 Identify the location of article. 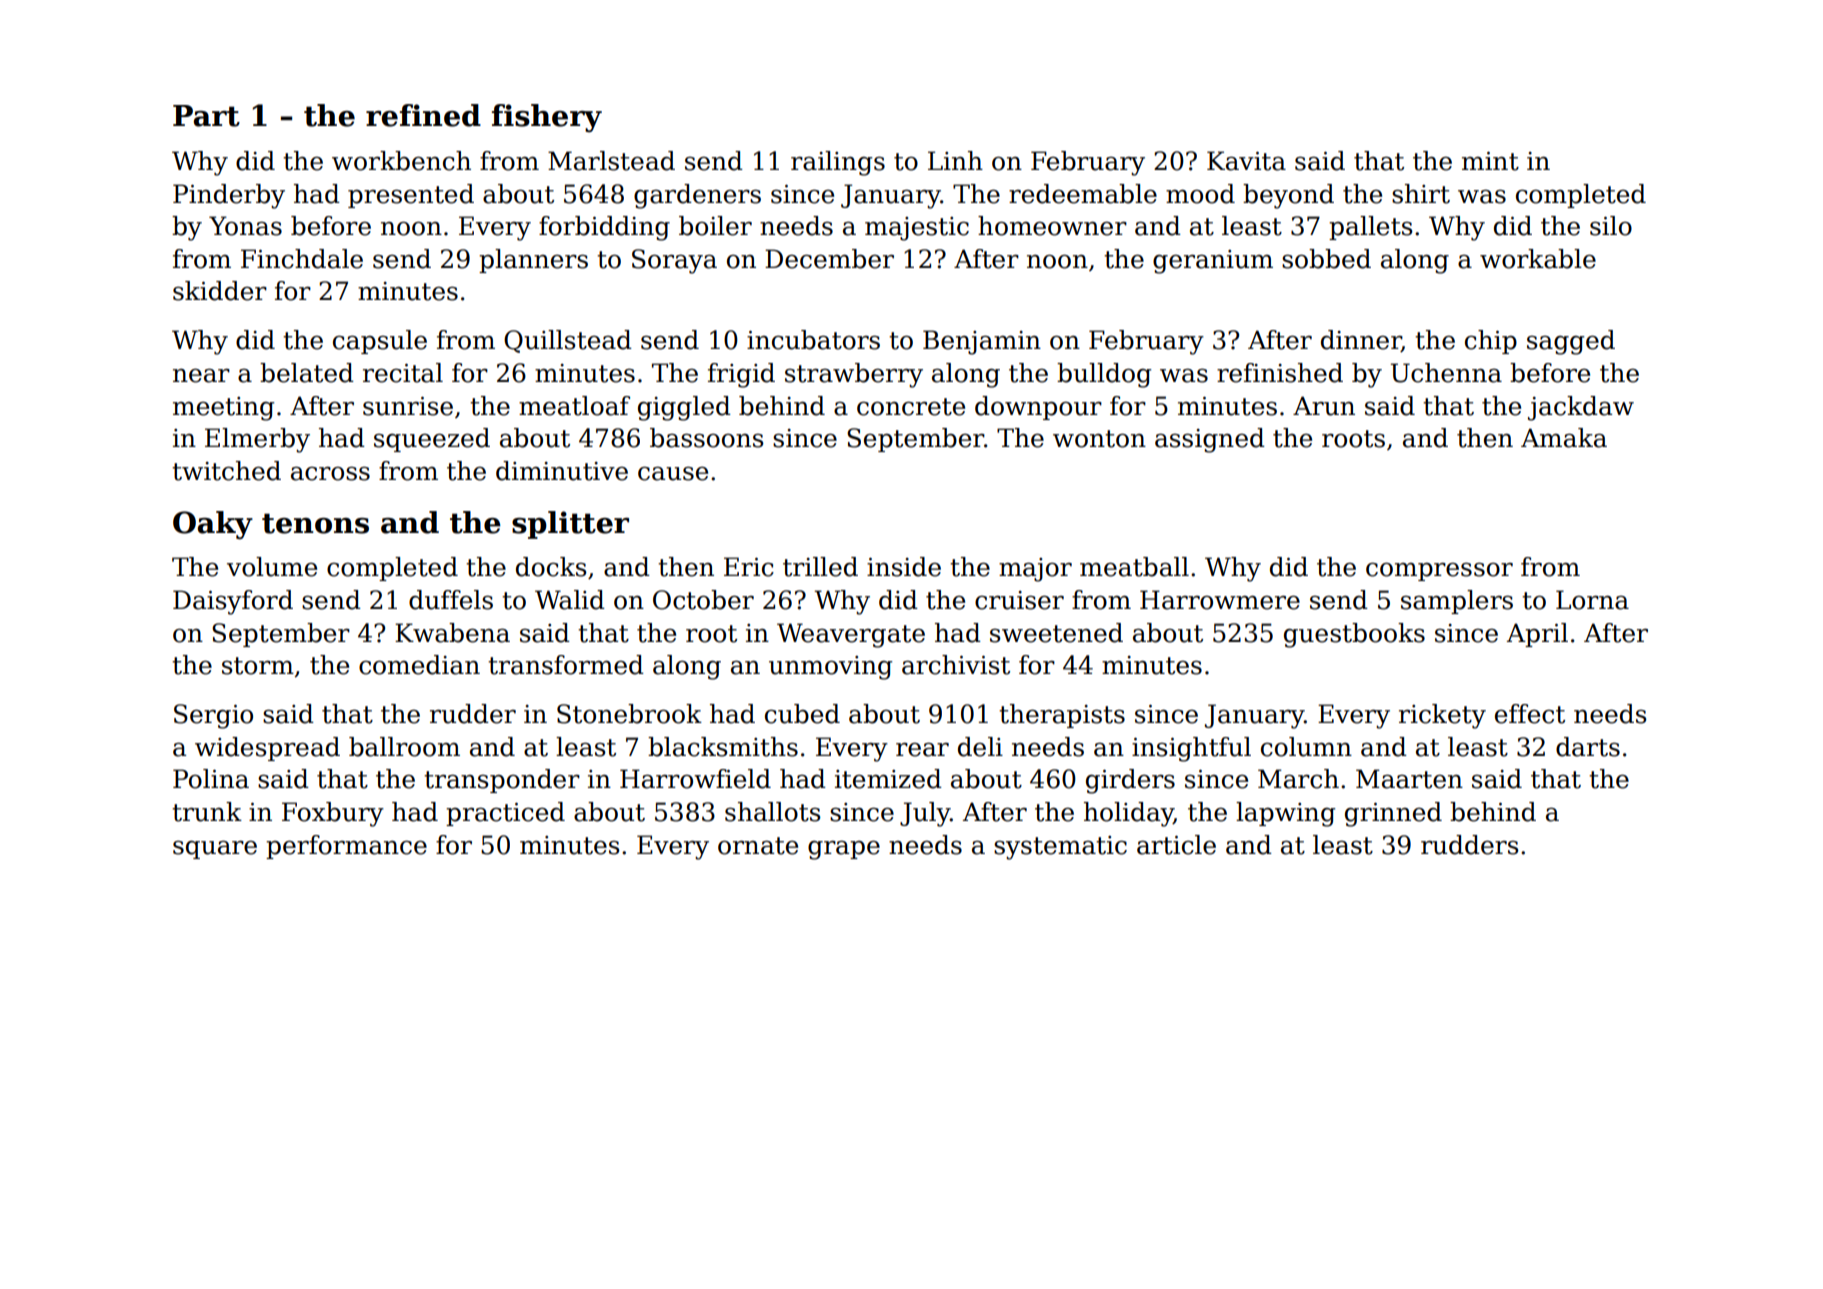
(1176, 845).
